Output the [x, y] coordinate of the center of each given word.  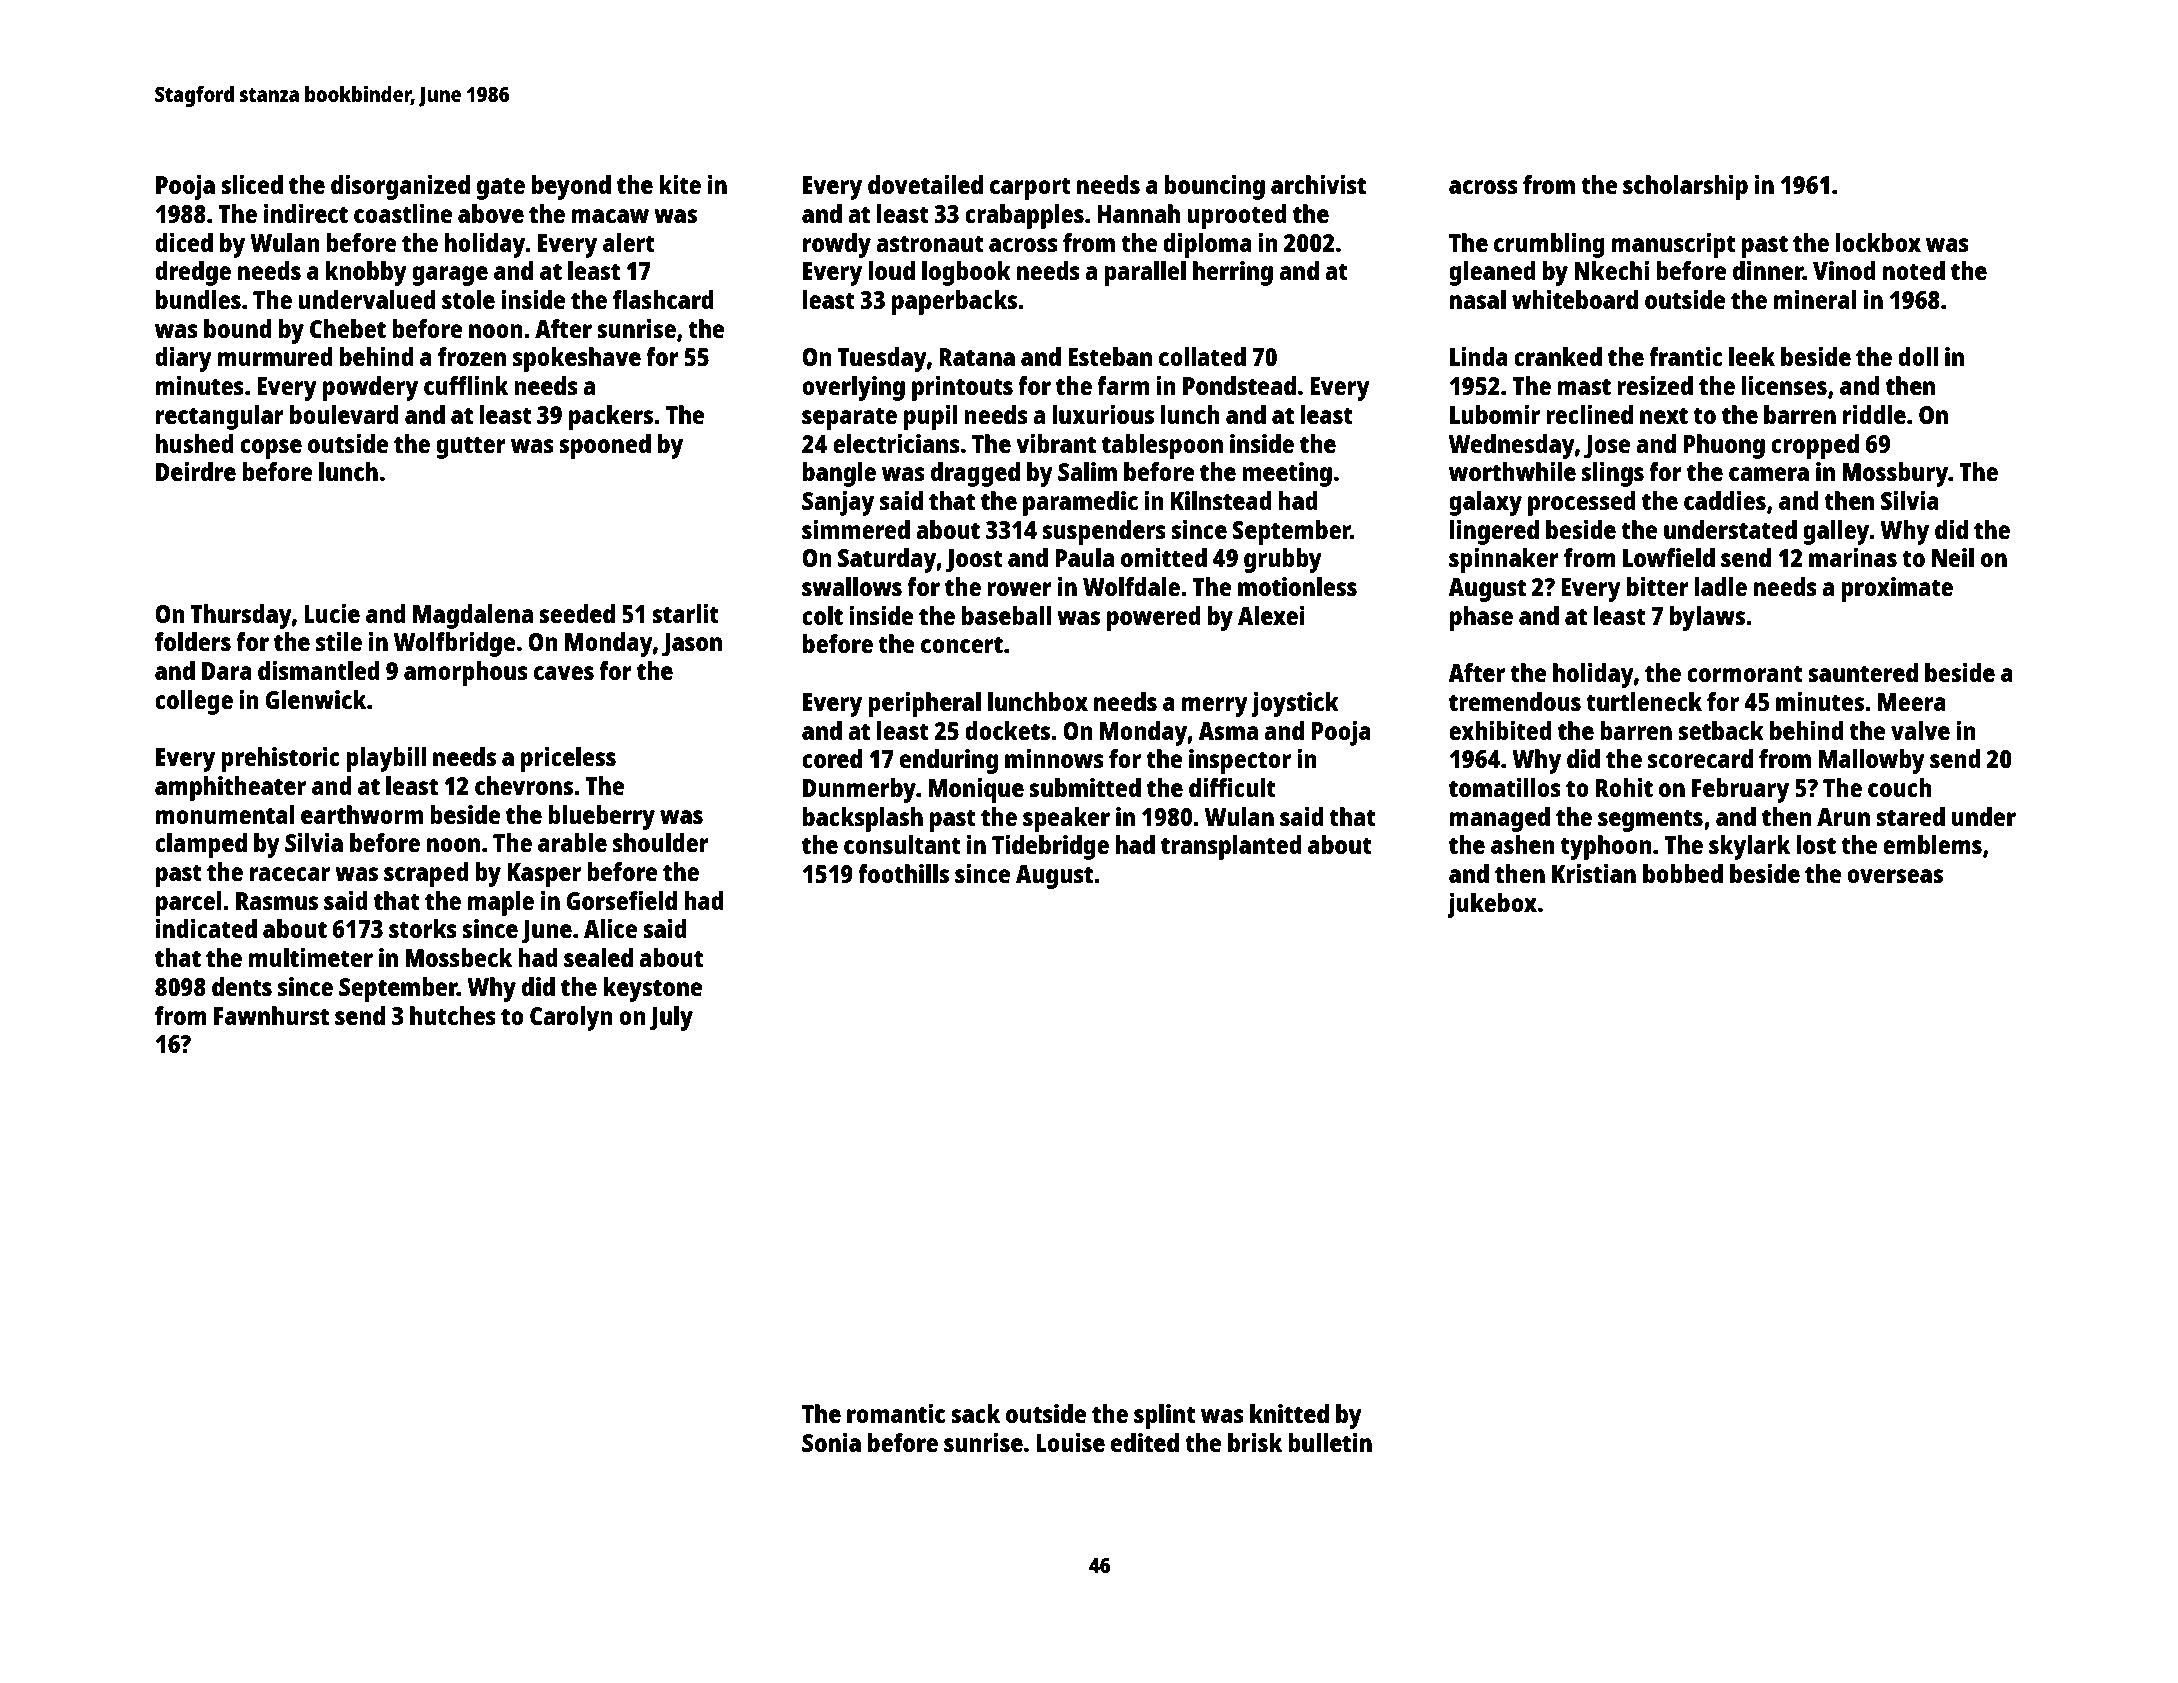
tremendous [1515, 701]
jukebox [1492, 905]
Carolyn [571, 1018]
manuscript [1674, 245]
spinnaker [1504, 560]
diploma [1207, 245]
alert [629, 242]
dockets [1007, 730]
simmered [856, 529]
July [671, 1018]
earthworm [362, 814]
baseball [1006, 615]
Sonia [831, 1442]
